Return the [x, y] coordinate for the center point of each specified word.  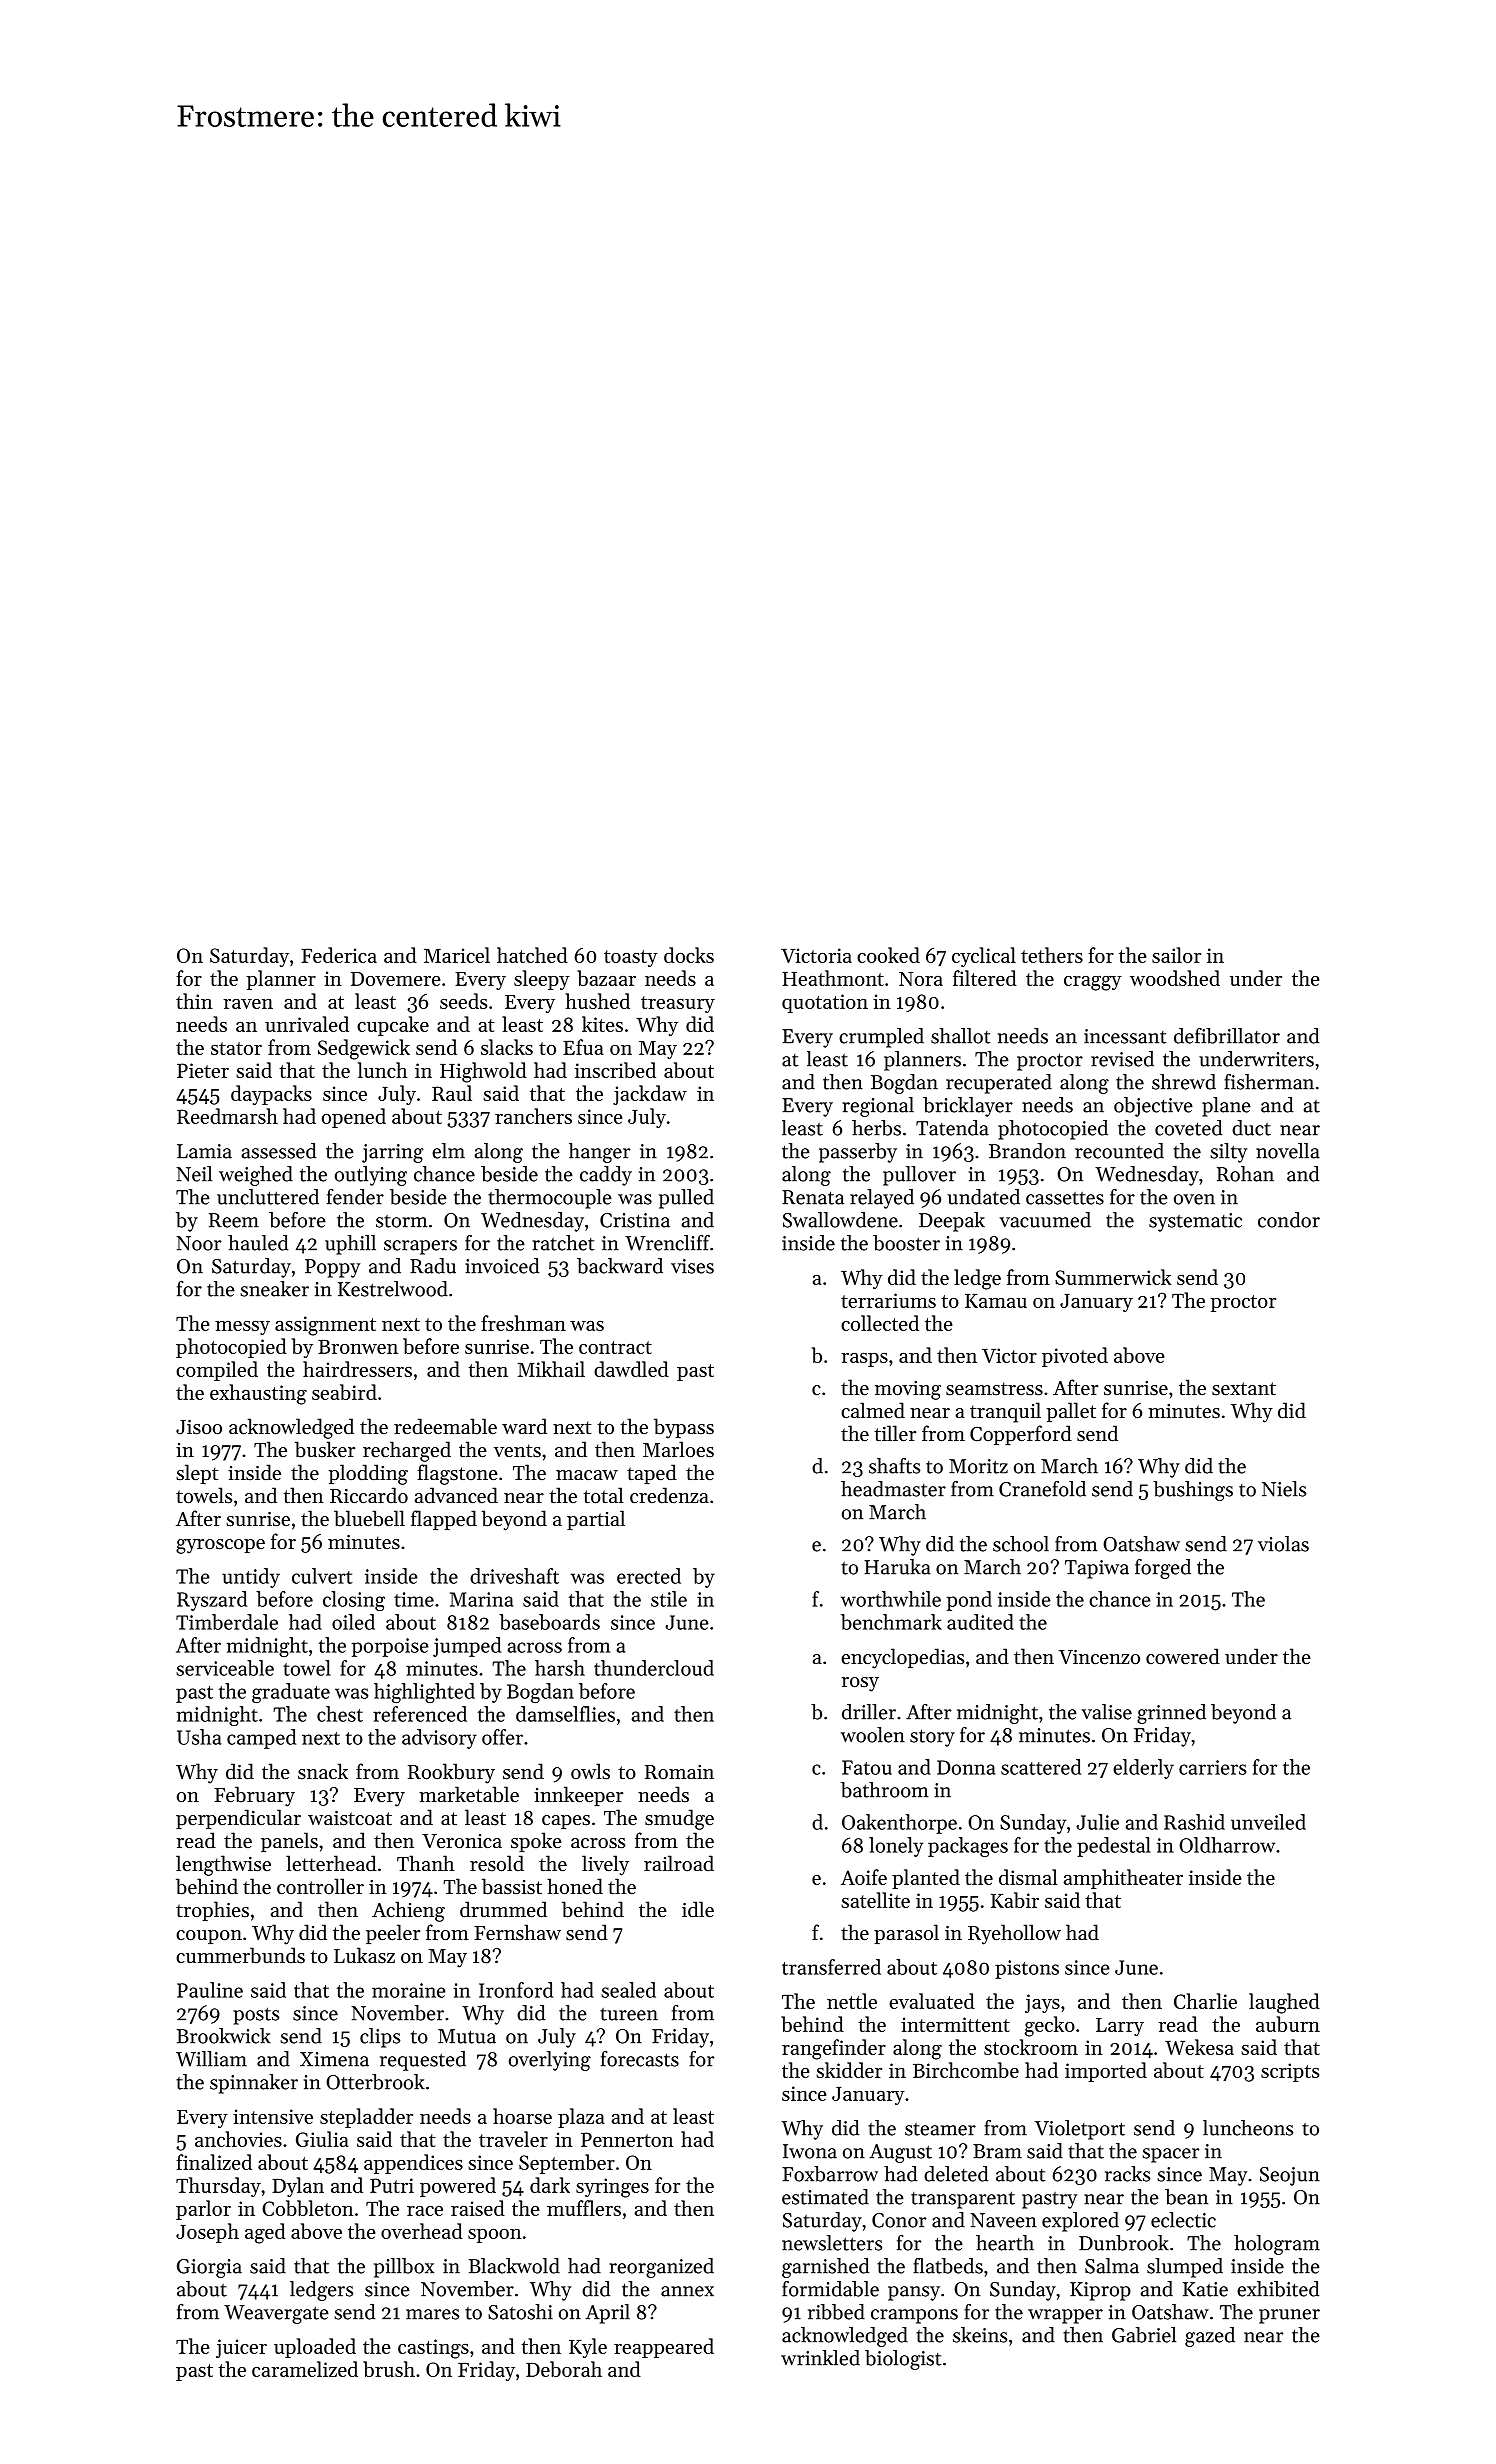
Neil [194, 1174]
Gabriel [1144, 2335]
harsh [560, 1668]
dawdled [631, 1369]
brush [389, 2369]
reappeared [664, 2348]
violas [1283, 1544]
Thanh [426, 1863]
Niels [1284, 1489]
